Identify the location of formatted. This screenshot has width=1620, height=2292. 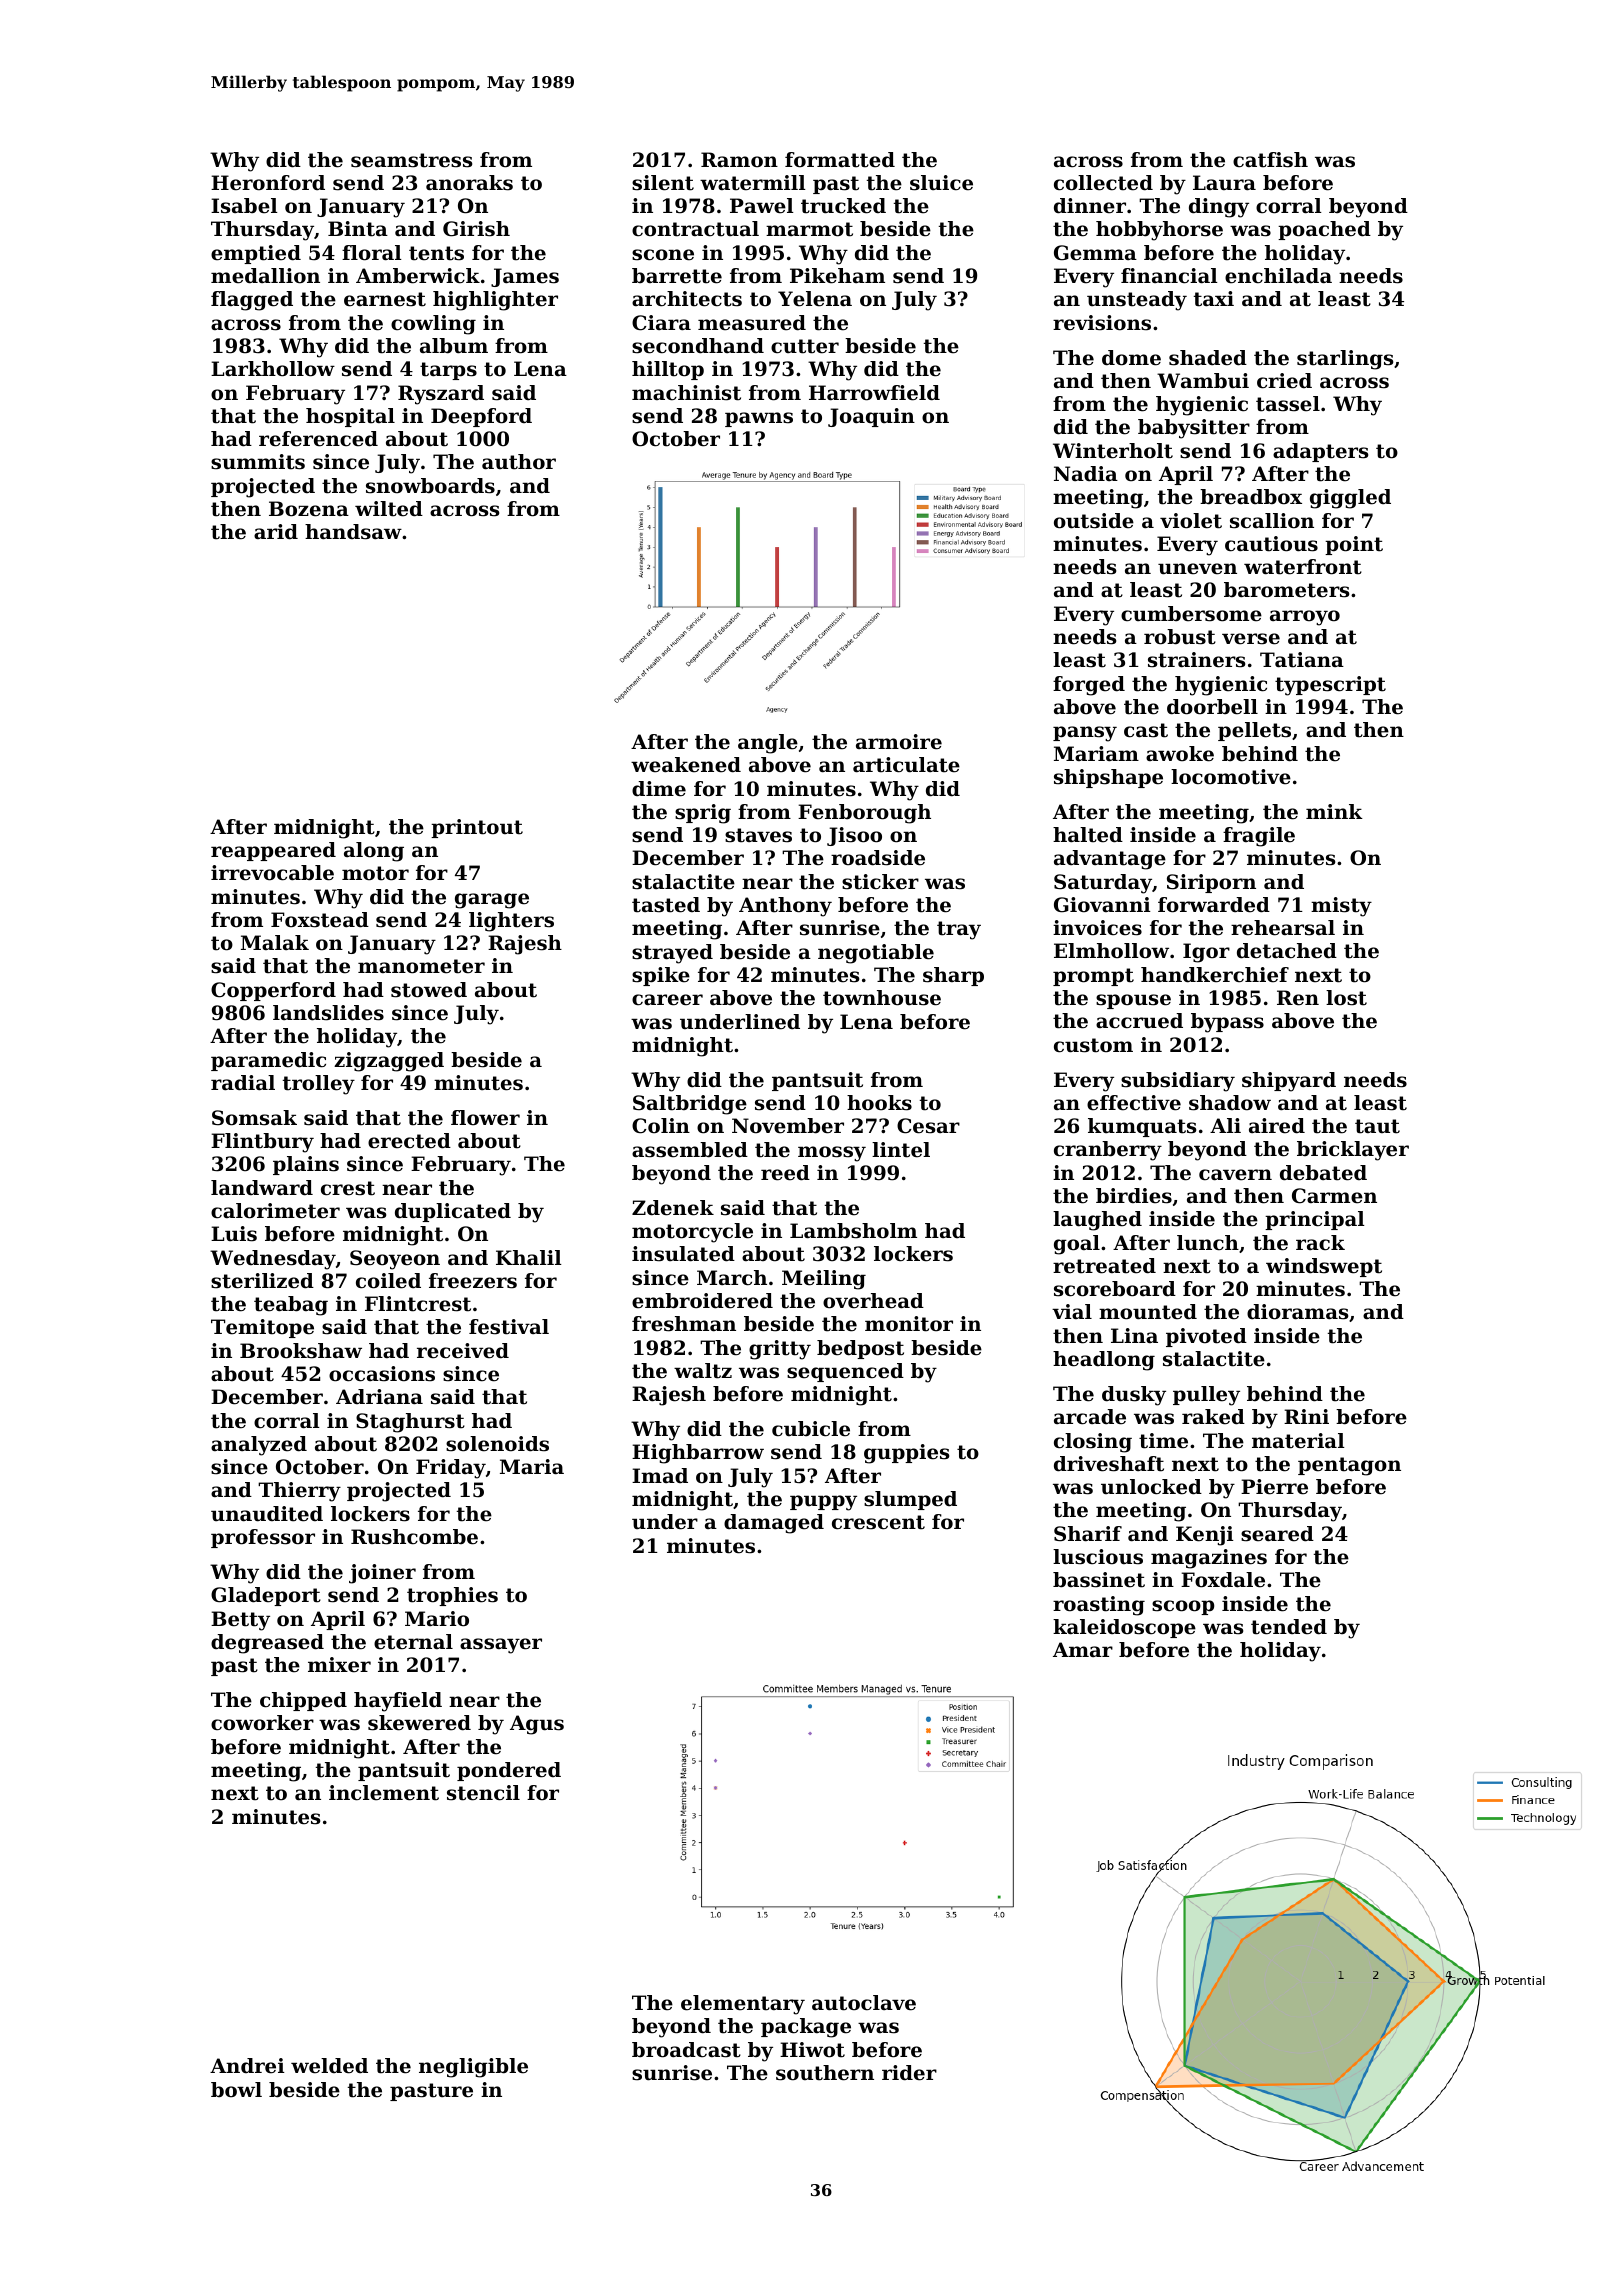
(840, 160).
